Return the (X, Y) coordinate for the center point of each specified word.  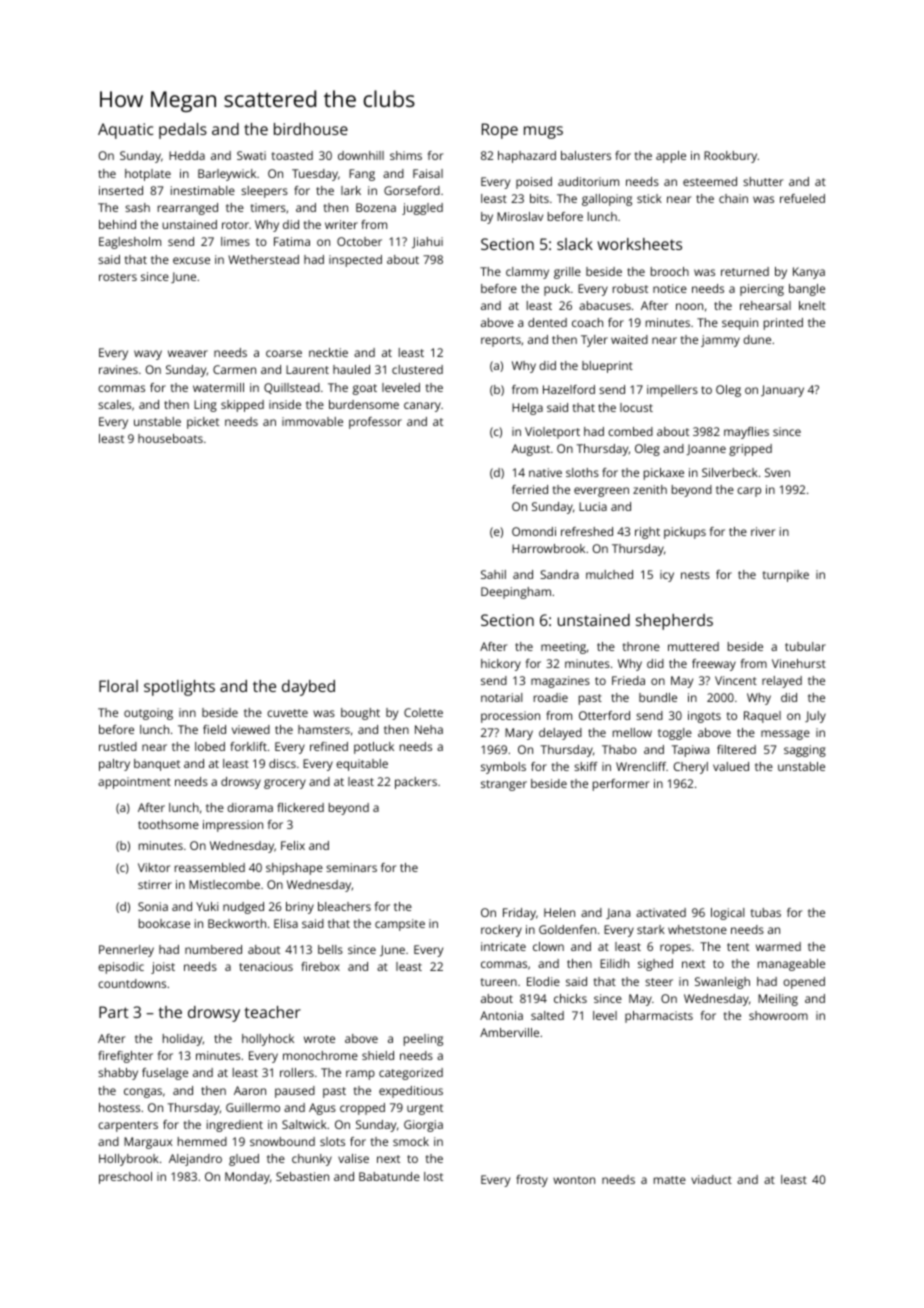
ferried (530, 489)
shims (406, 155)
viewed (251, 729)
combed (630, 431)
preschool (125, 1178)
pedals (183, 131)
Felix (293, 845)
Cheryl (691, 768)
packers (416, 783)
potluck (374, 748)
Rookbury (731, 157)
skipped (242, 406)
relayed (782, 682)
